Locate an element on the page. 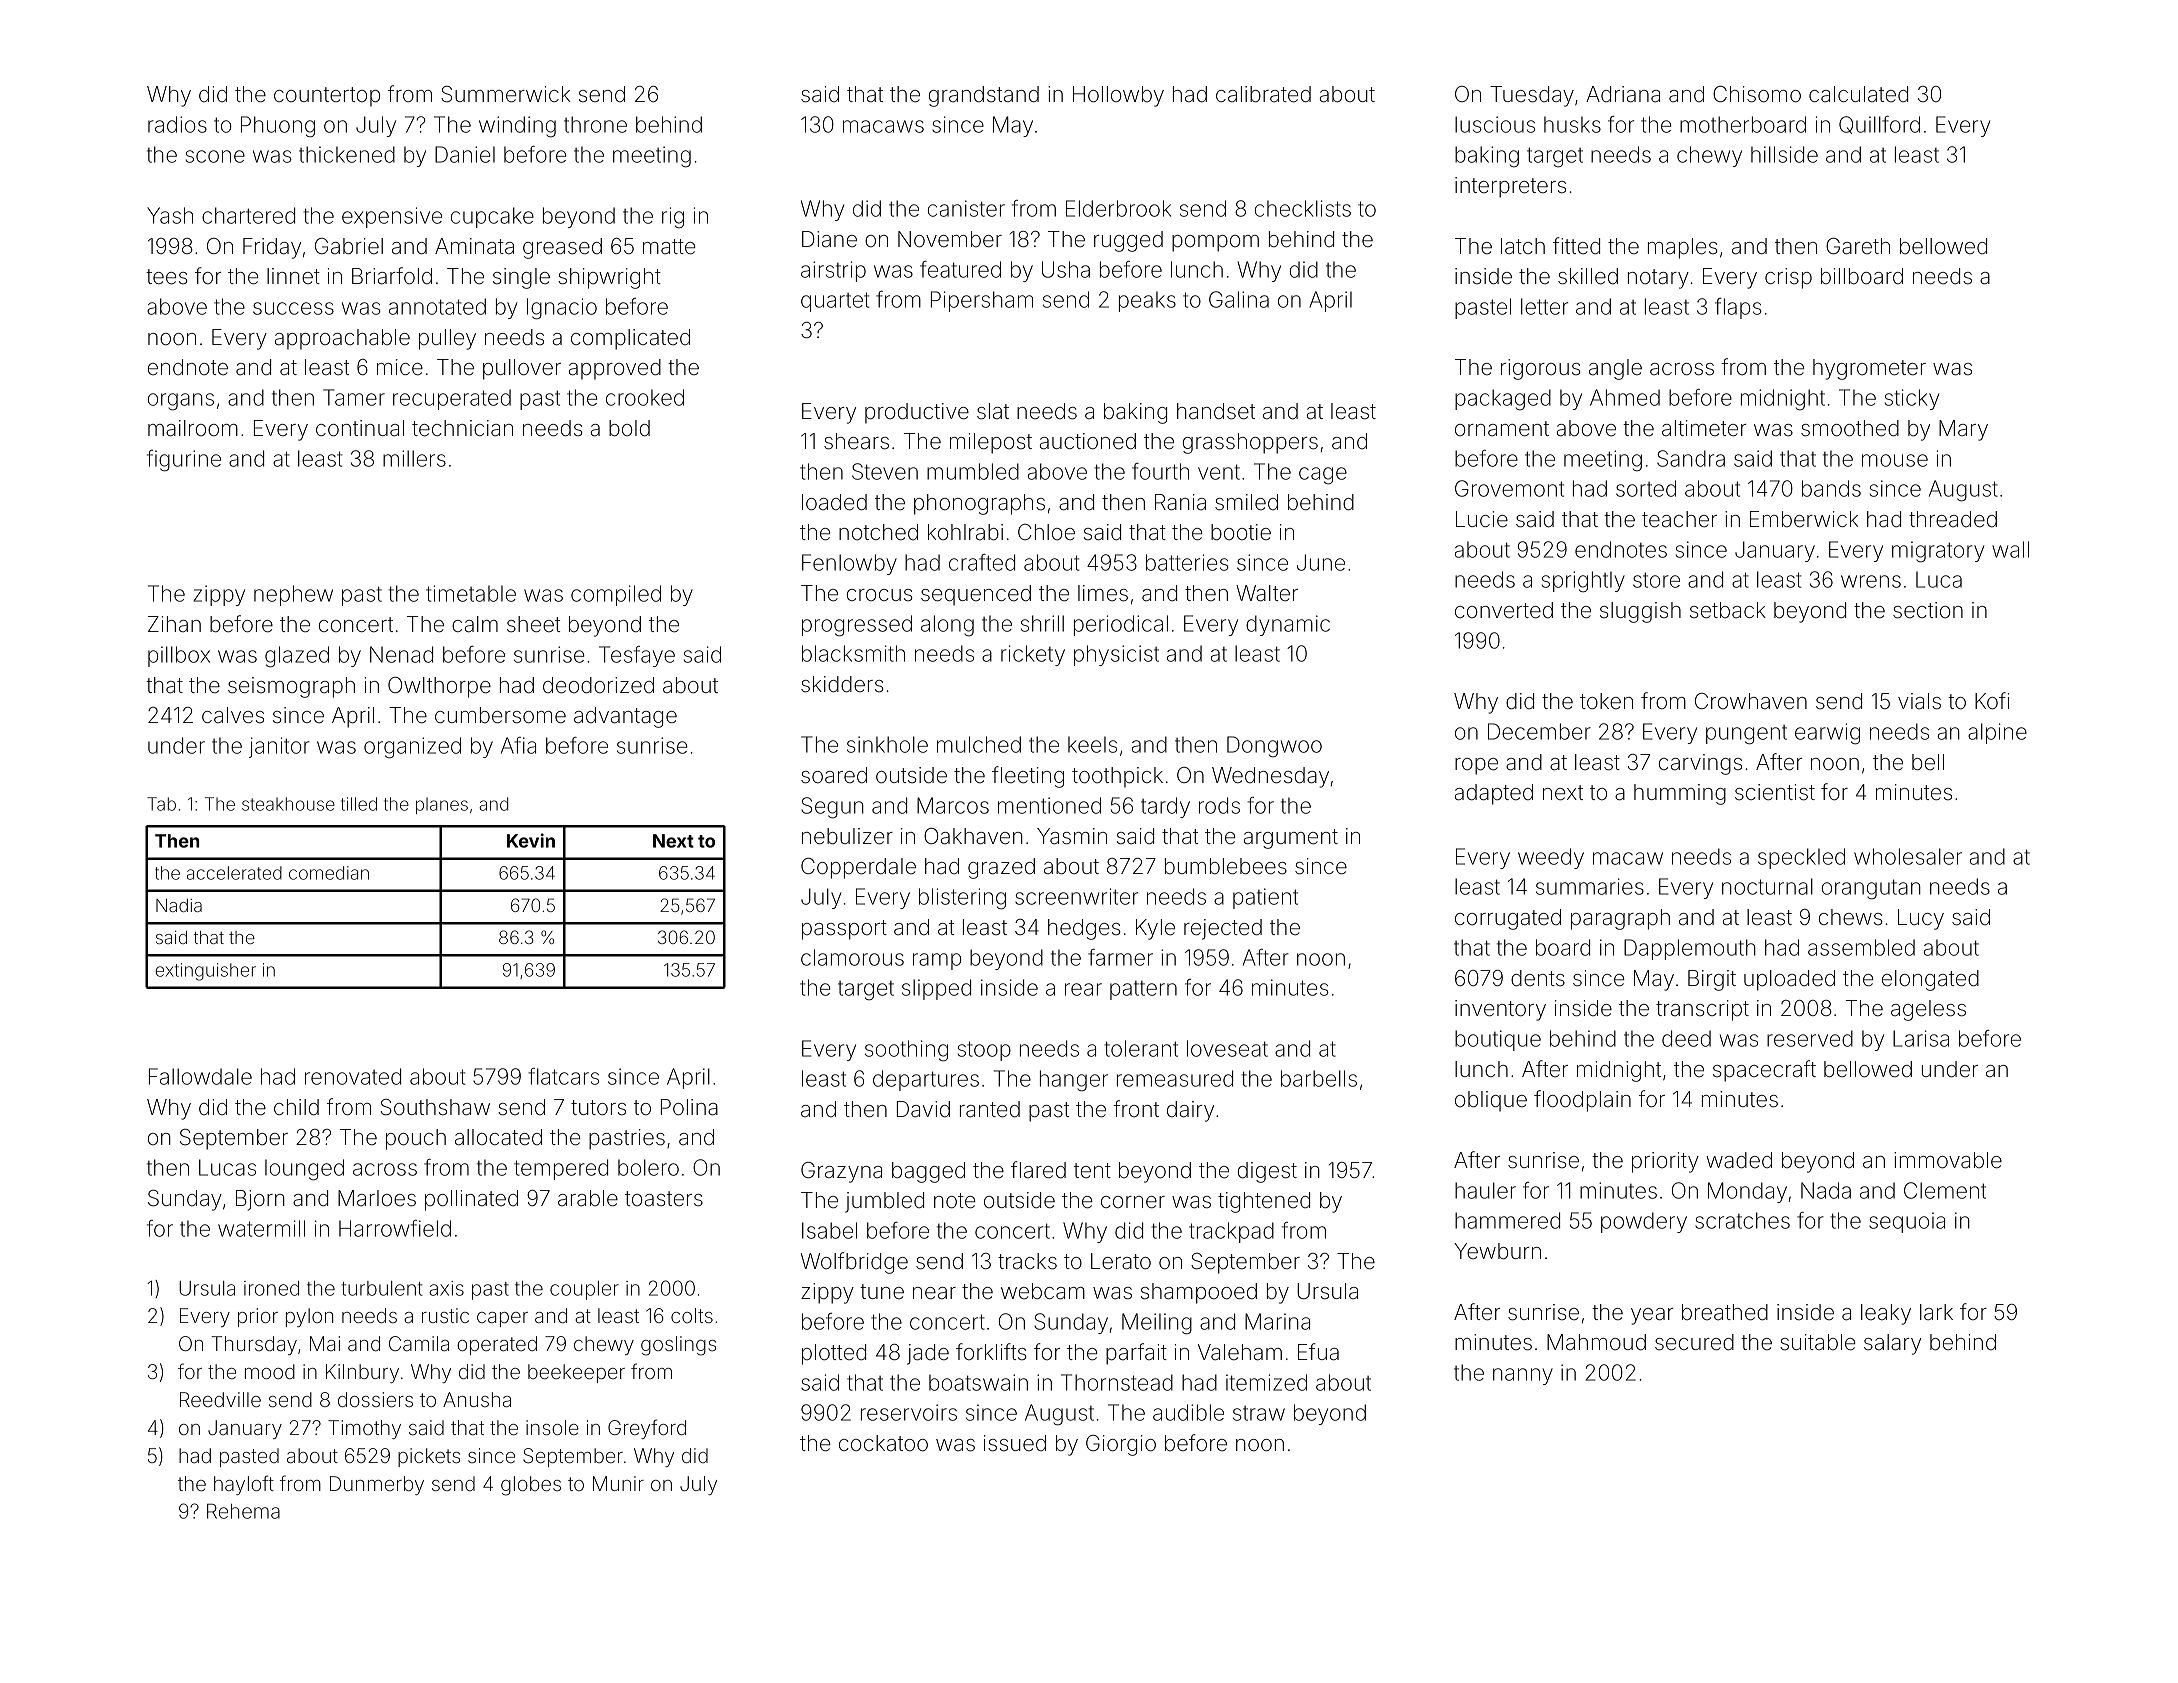 This image has width=2178, height=1683. caper is located at coordinates (502, 1319).
